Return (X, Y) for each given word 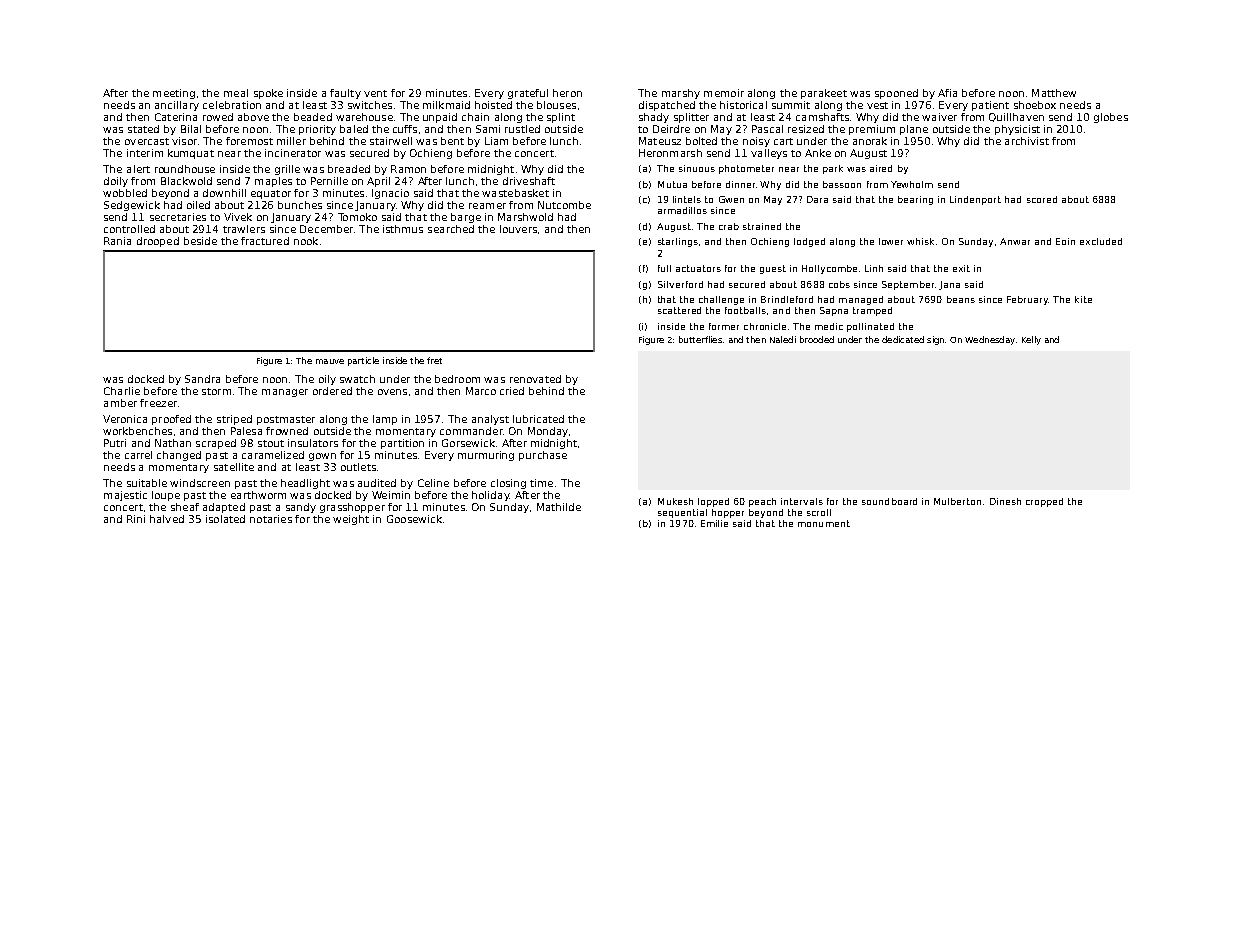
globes (1111, 118)
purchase (543, 456)
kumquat (191, 154)
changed (179, 456)
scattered (679, 310)
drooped (158, 242)
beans (961, 299)
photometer (746, 169)
